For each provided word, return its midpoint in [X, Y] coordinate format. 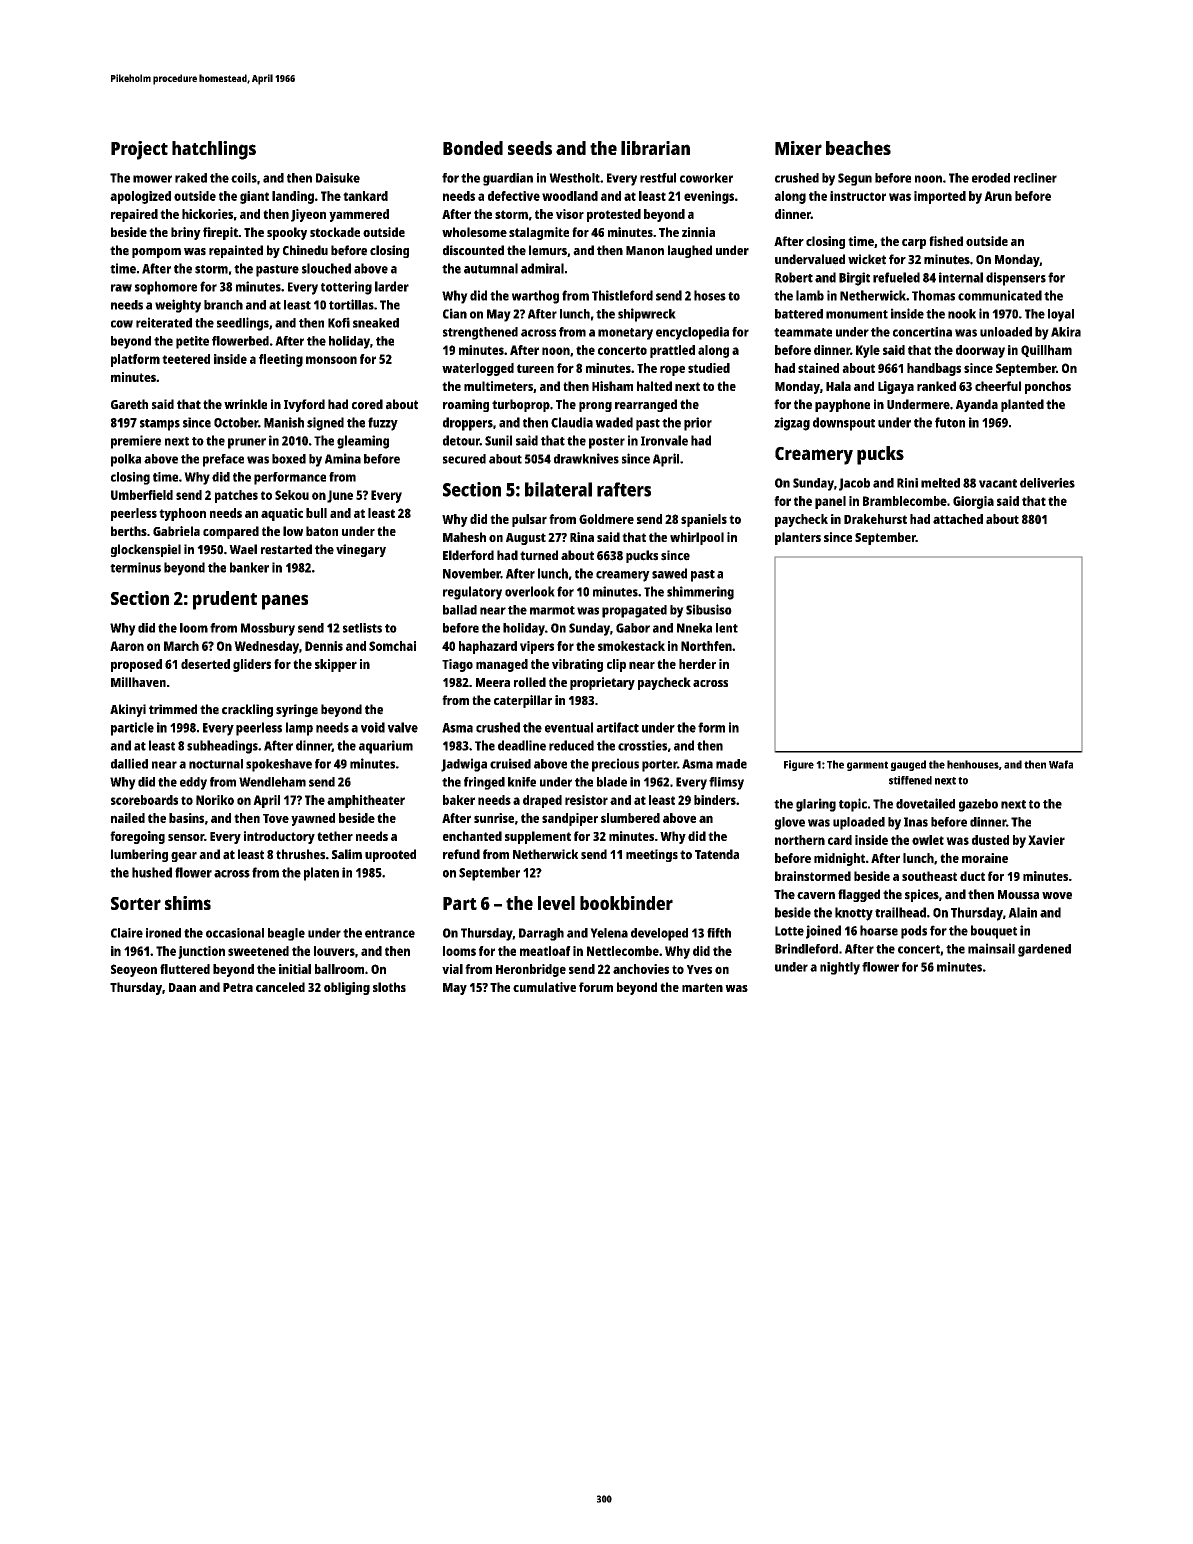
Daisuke [338, 178]
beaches [858, 148]
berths [129, 531]
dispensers [1016, 279]
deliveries [1047, 483]
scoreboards [144, 800]
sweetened [258, 951]
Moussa [1018, 895]
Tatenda [717, 854]
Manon [645, 251]
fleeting [281, 360]
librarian [655, 148]
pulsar [529, 520]
